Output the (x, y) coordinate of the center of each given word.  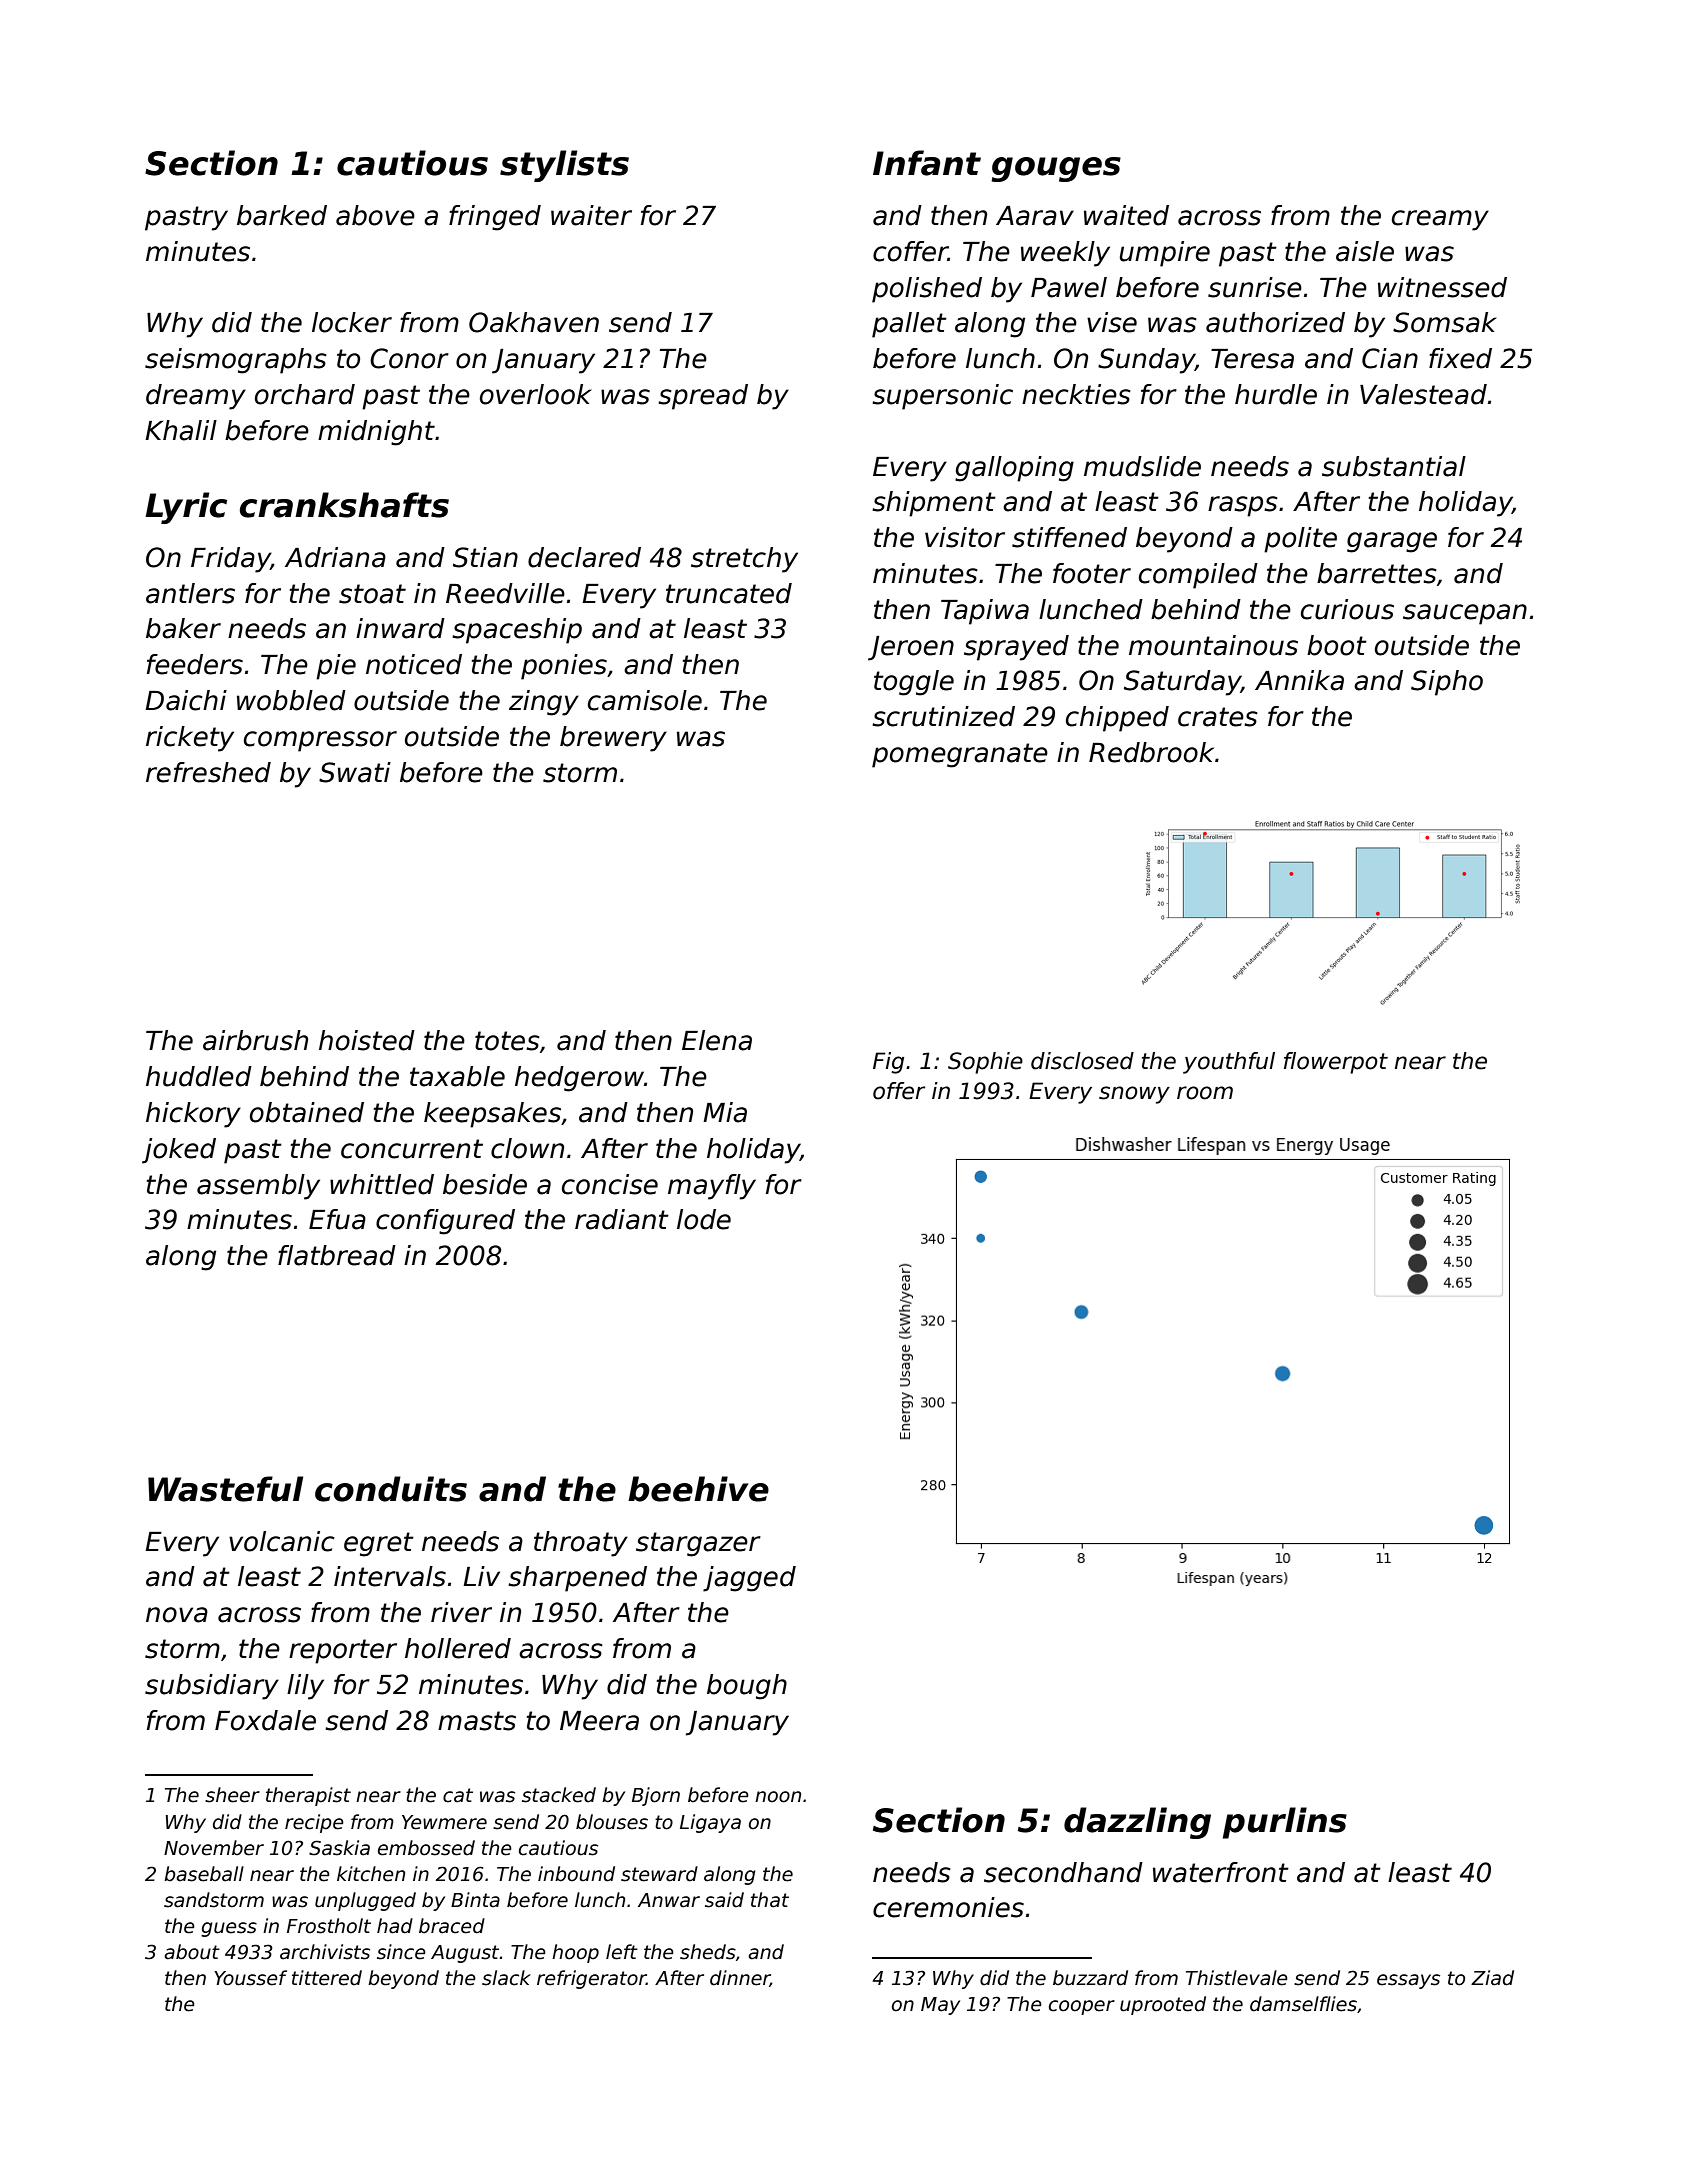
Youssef (250, 1978)
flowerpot (1336, 1063)
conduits (391, 1489)
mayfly (712, 1187)
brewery (613, 739)
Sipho (1447, 683)
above (375, 215)
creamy (1440, 220)
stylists (564, 166)
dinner (740, 1978)
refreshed (208, 772)
